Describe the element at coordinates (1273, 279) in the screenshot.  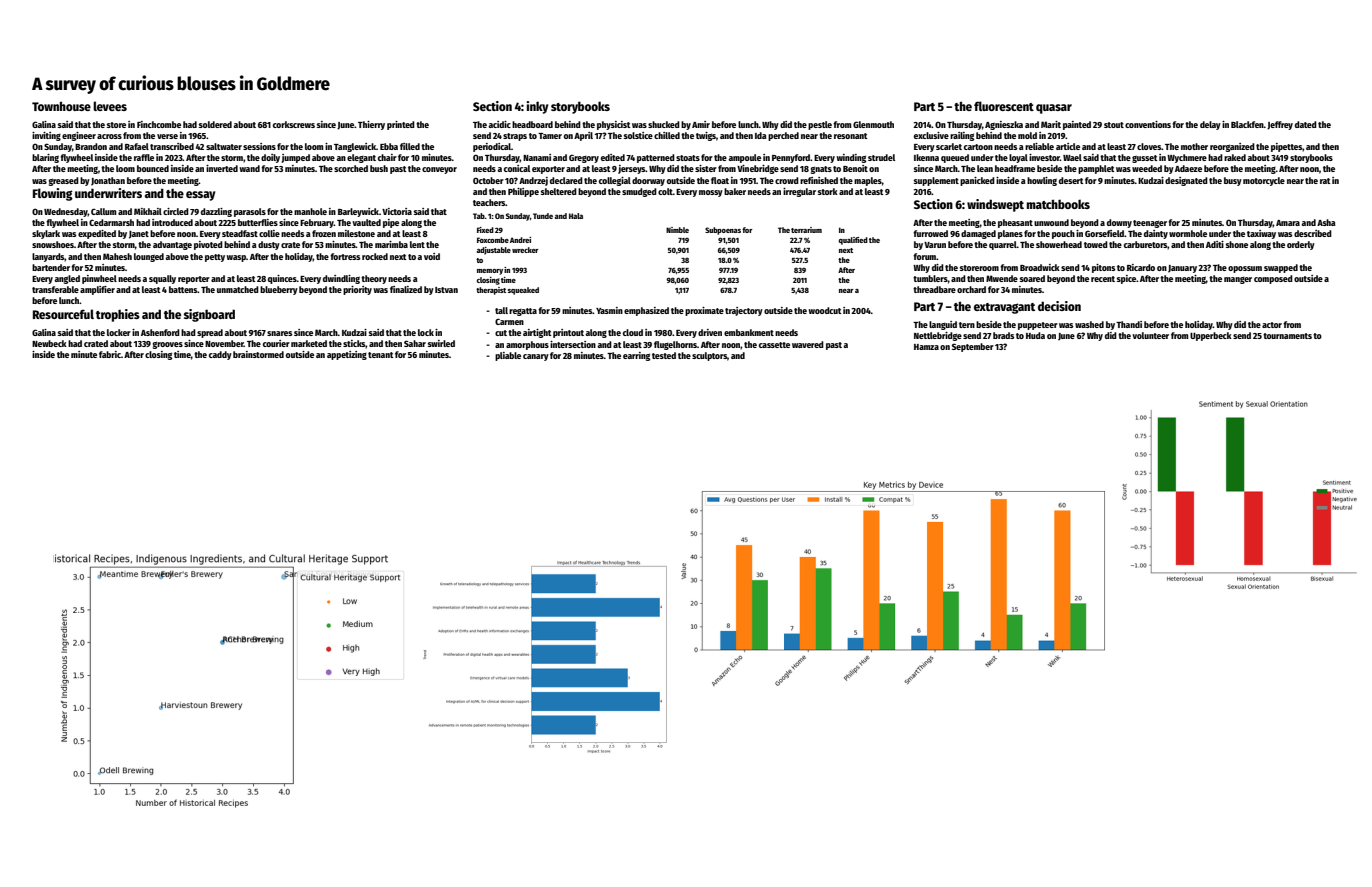
I see `composed` at that location.
